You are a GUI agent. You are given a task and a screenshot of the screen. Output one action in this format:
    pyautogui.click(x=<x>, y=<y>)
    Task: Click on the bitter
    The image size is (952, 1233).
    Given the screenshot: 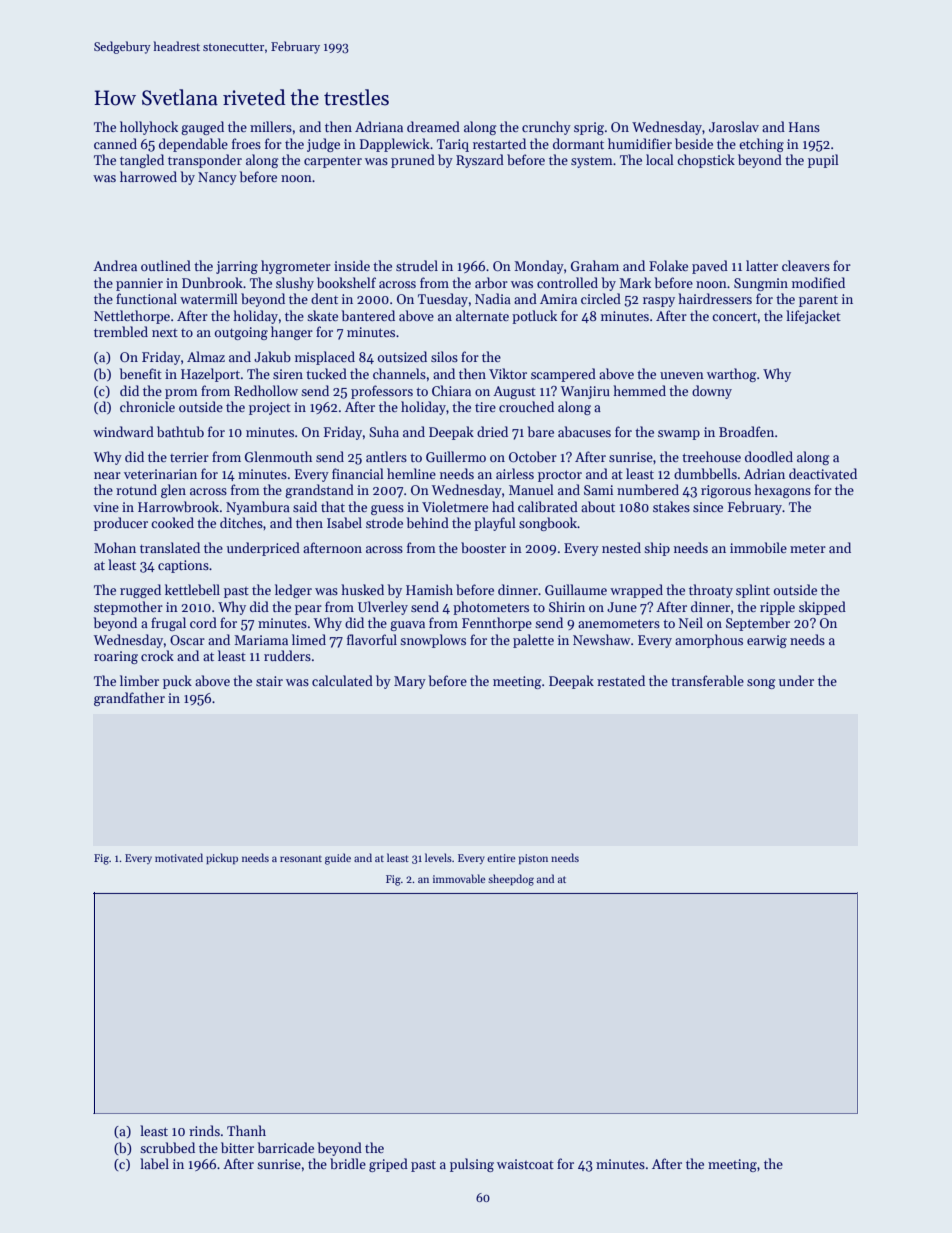 What is the action you would take?
    pyautogui.click(x=237, y=1147)
